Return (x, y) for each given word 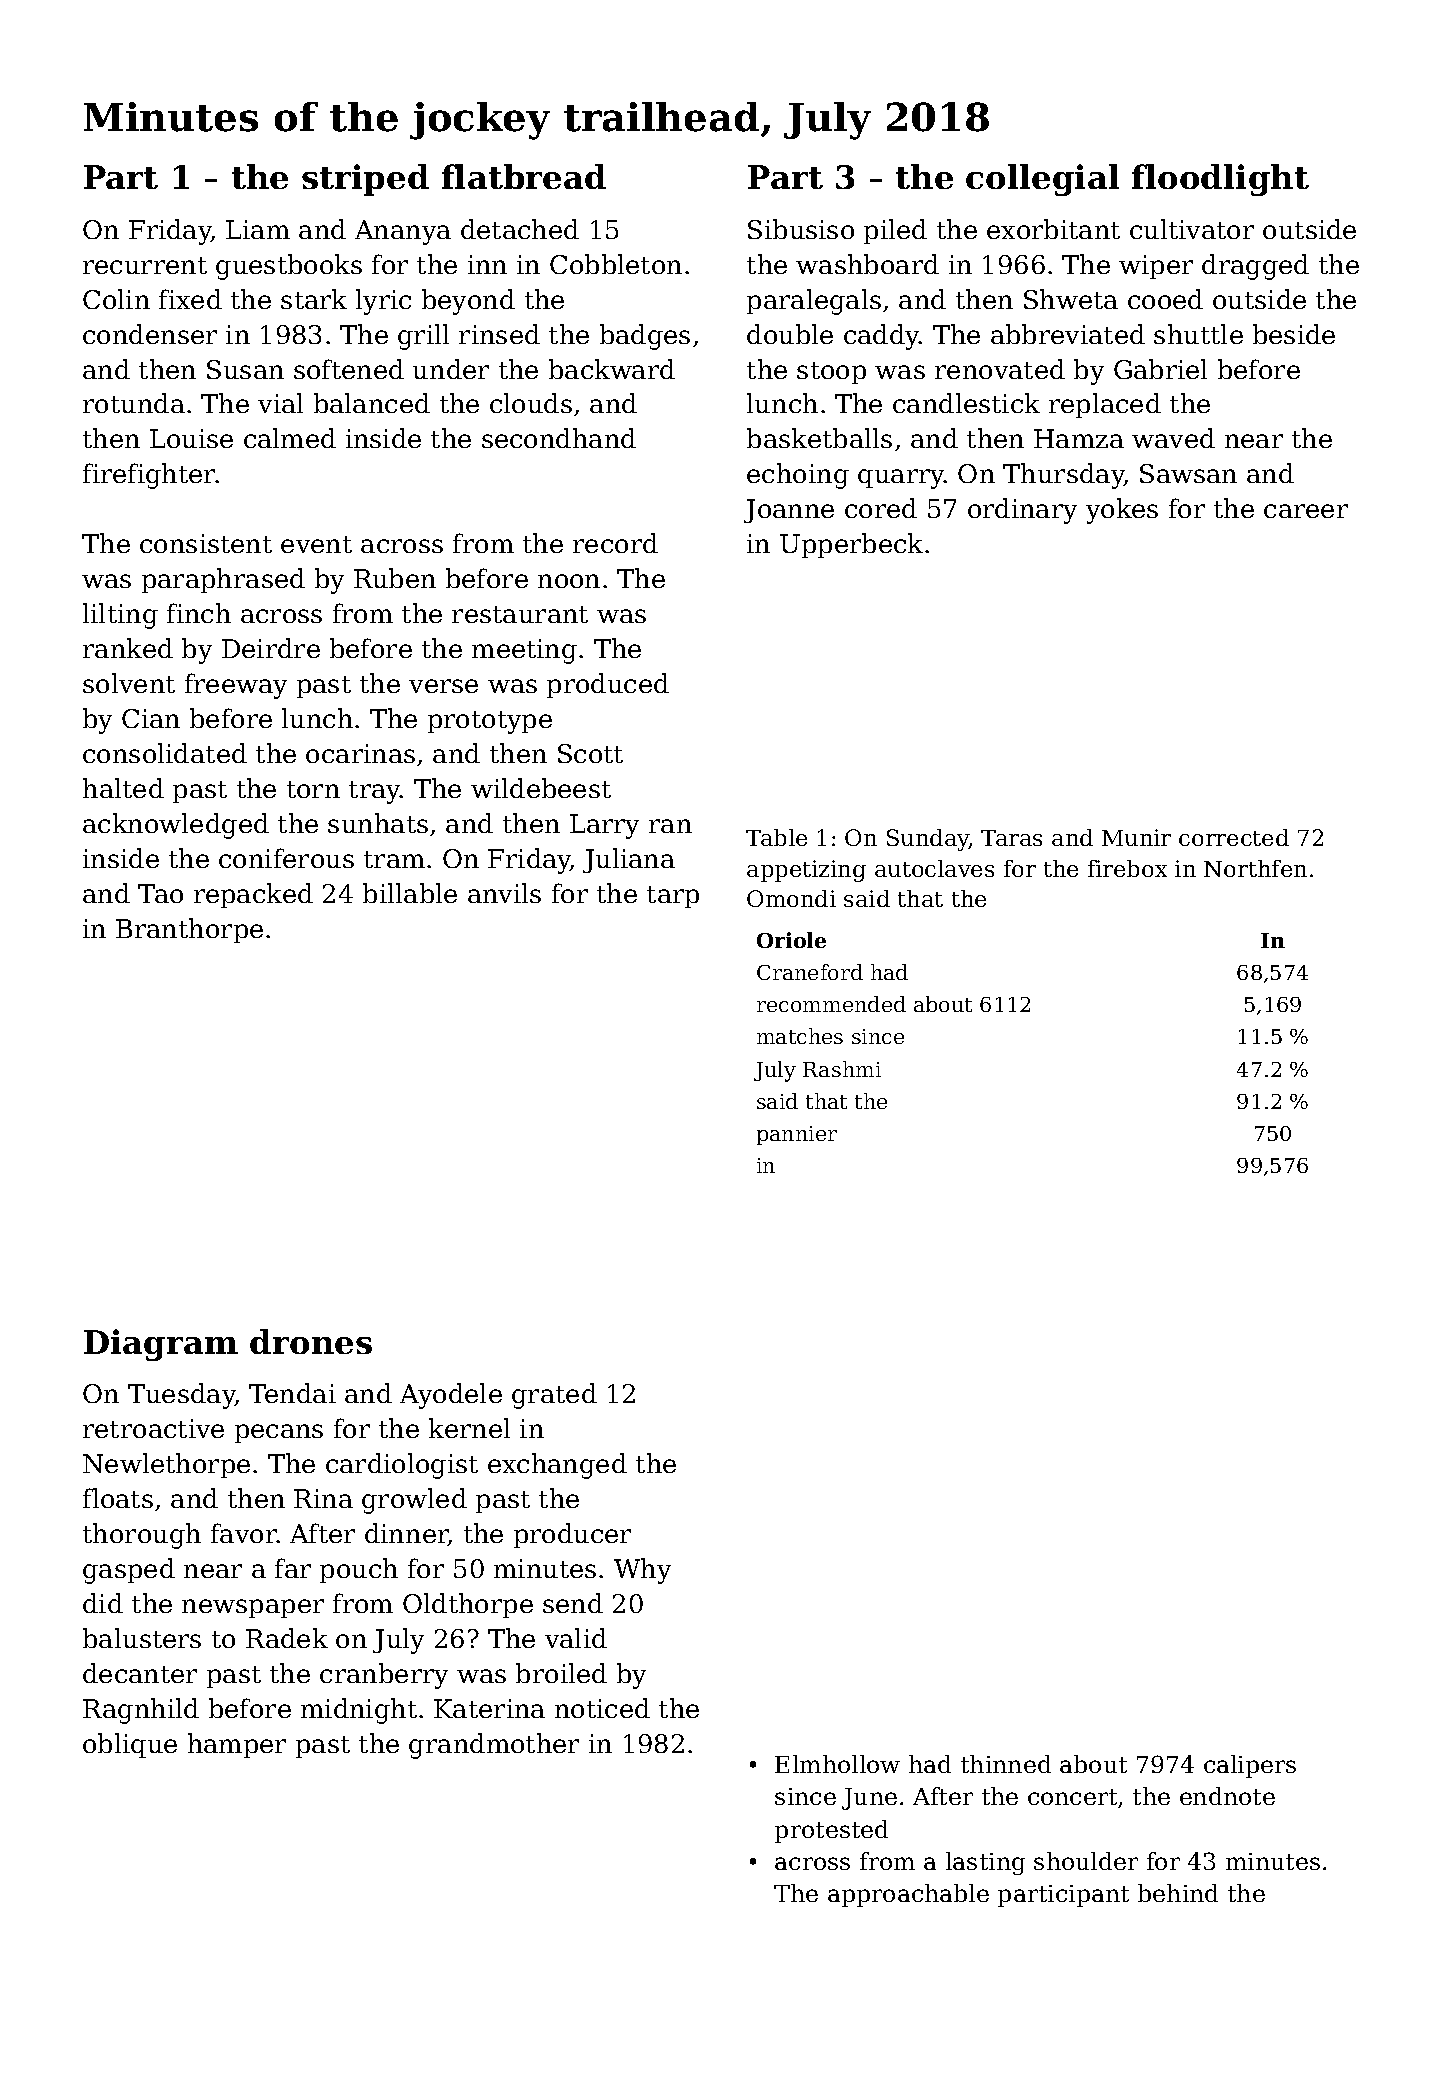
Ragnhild (141, 1711)
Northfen (1255, 868)
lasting (985, 1863)
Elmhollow (837, 1764)
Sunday (928, 840)
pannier (797, 1135)
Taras (1011, 838)
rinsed (499, 334)
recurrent (145, 265)
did (103, 1603)
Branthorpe (189, 930)
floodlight (1220, 180)
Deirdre (271, 648)
